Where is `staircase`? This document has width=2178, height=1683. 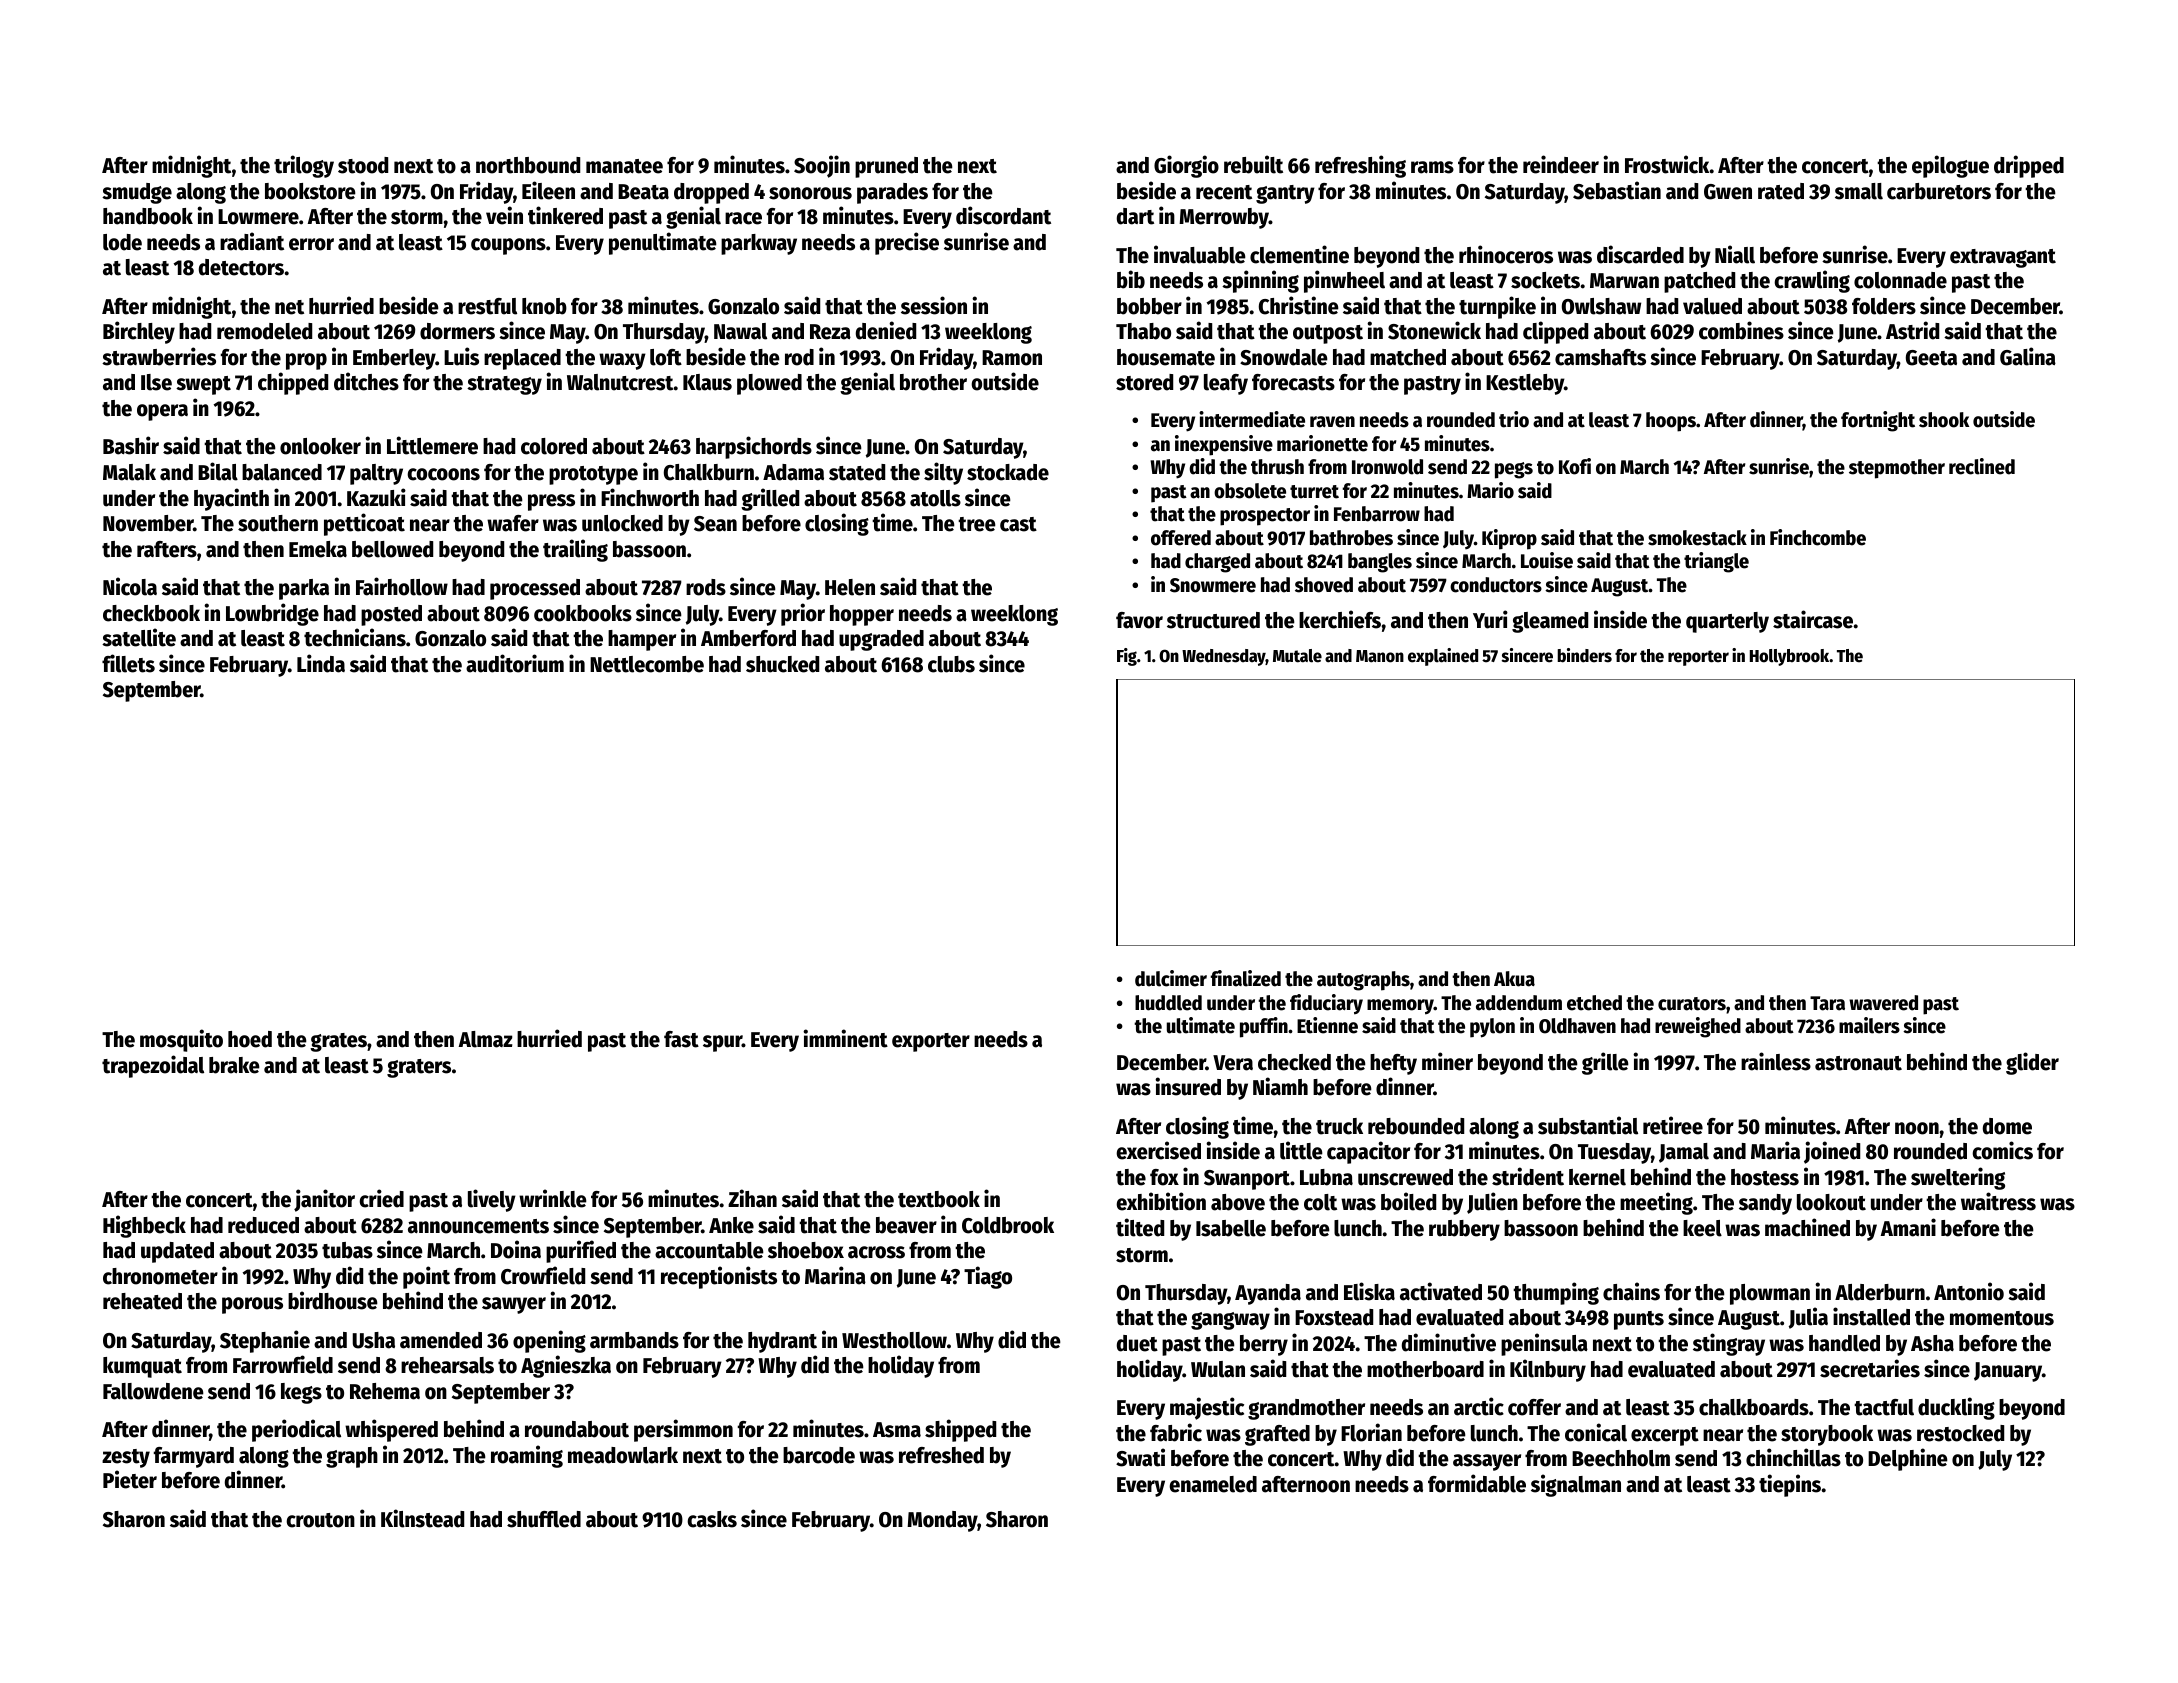
staircase is located at coordinates (1813, 619).
